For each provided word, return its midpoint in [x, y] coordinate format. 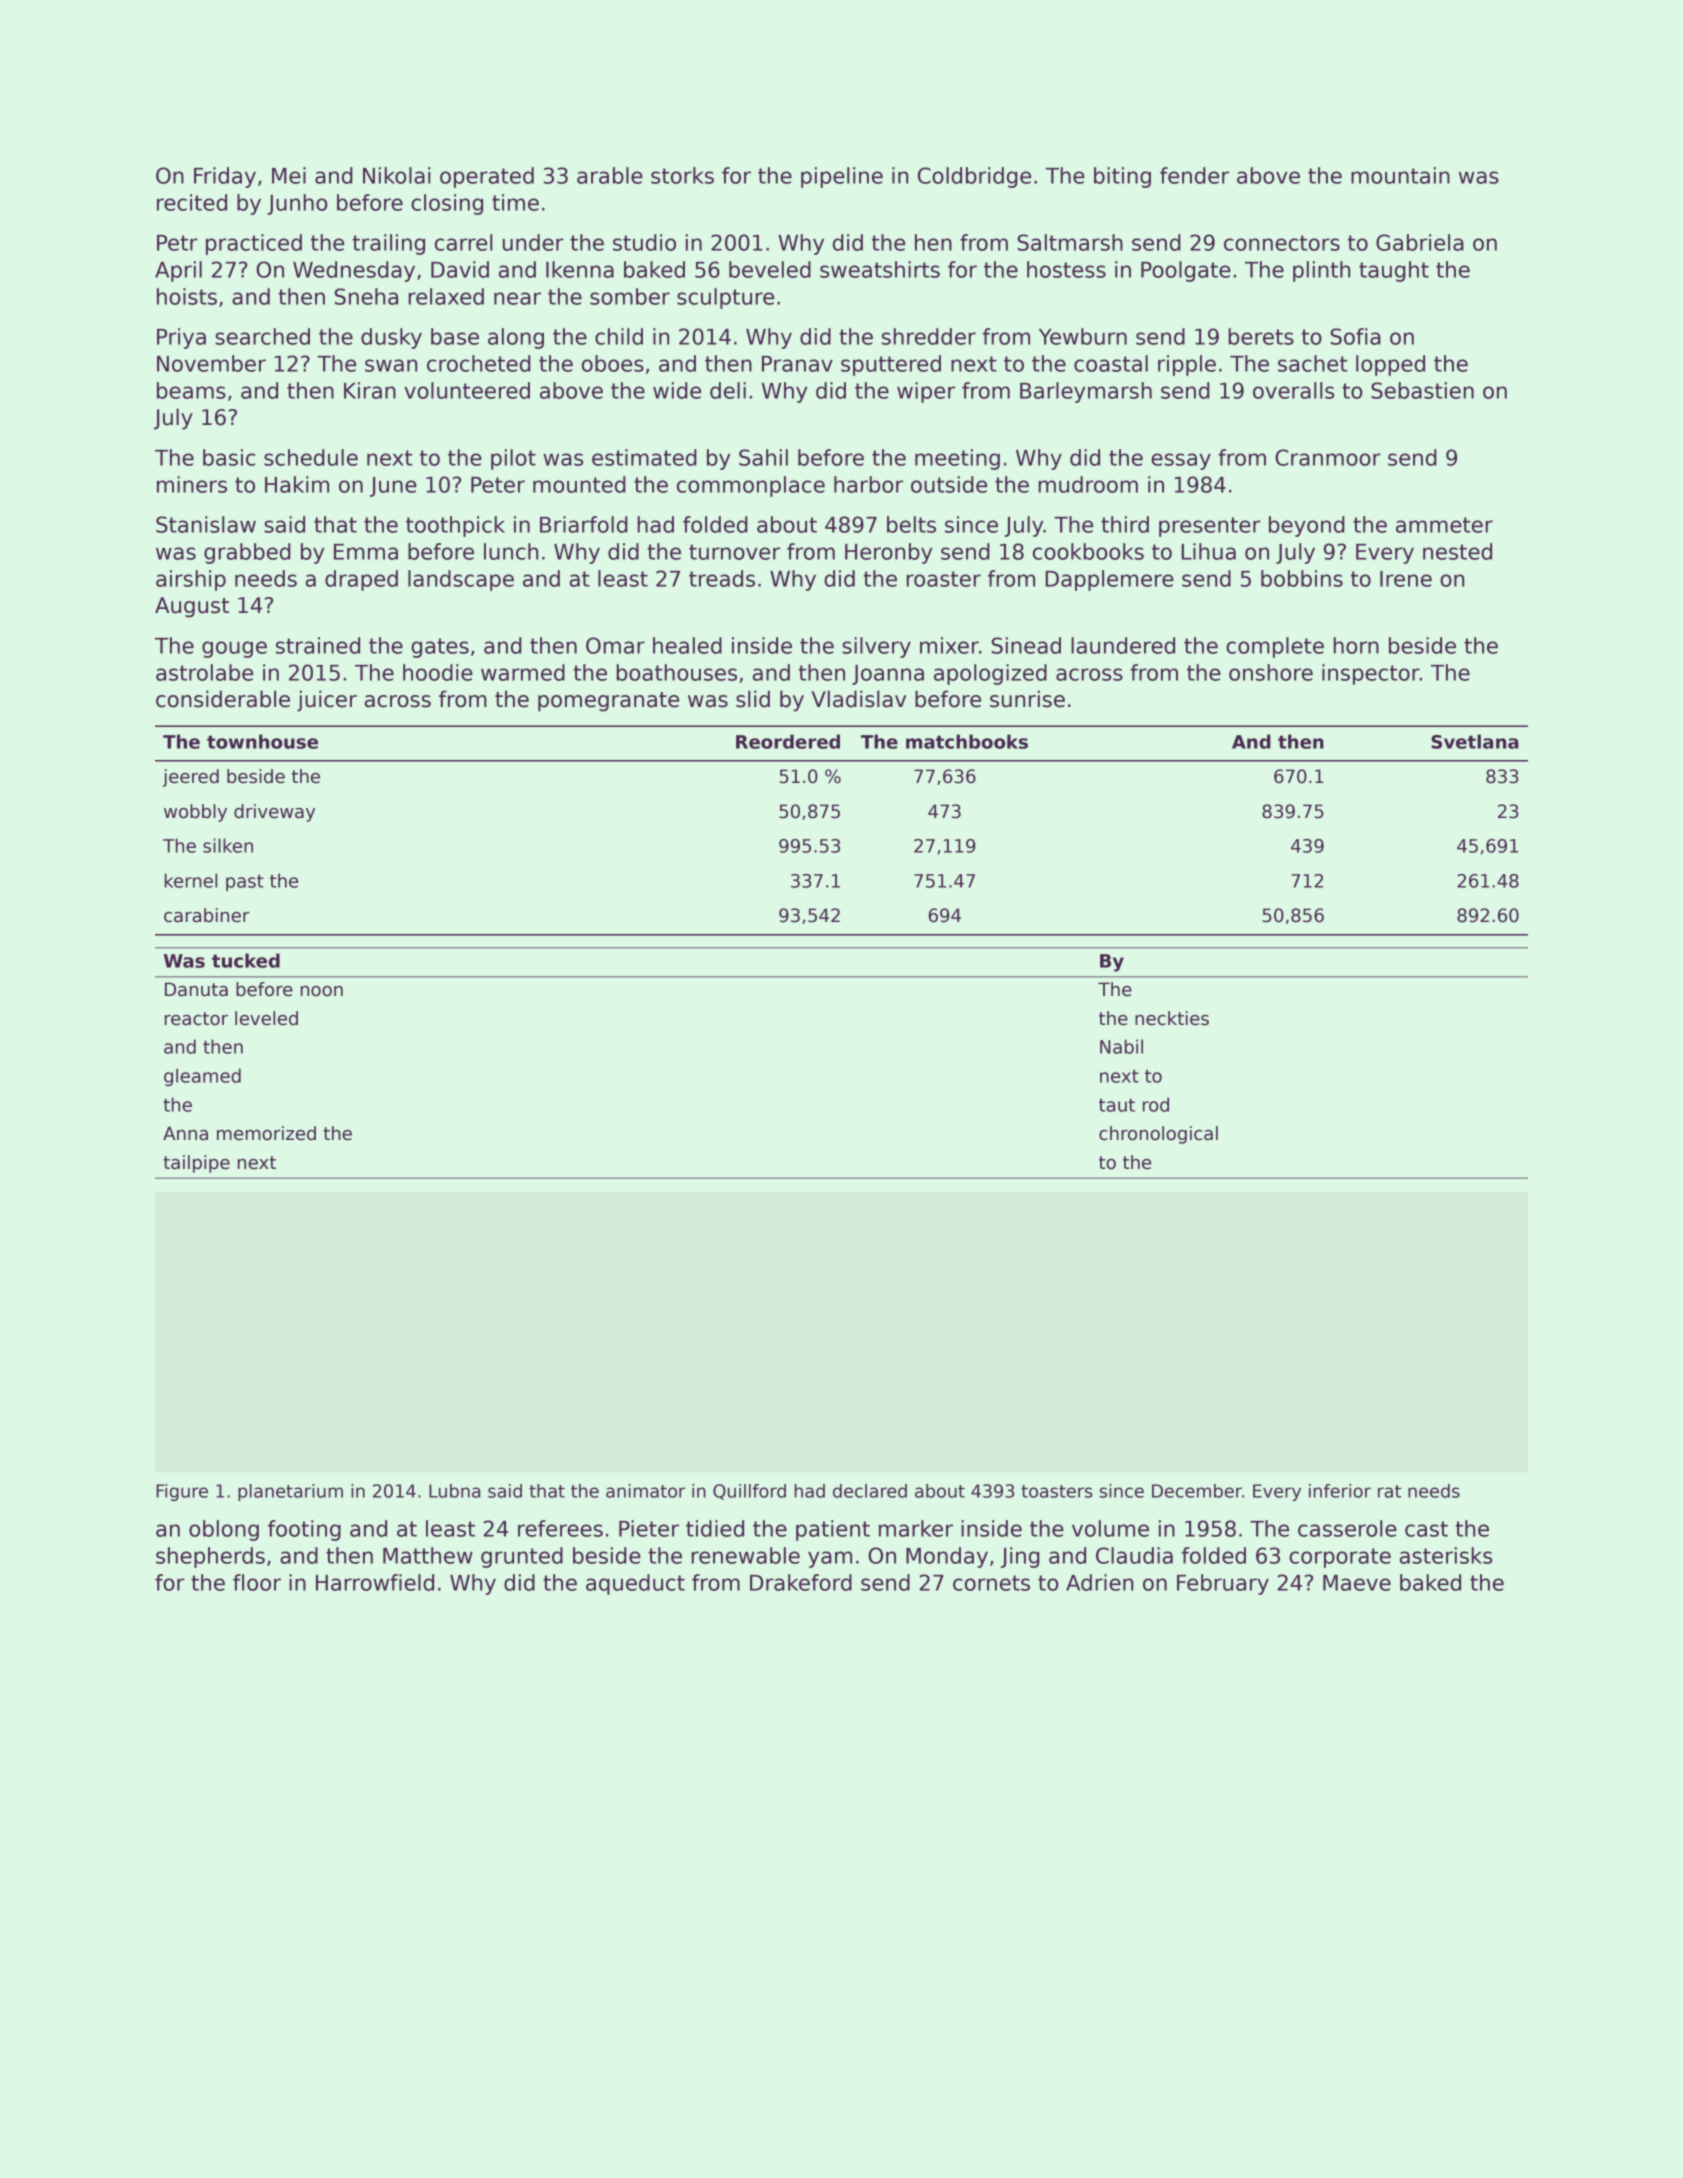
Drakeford [801, 1582]
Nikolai [397, 175]
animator [645, 1491]
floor [257, 1582]
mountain [1400, 175]
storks [682, 175]
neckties [1172, 1018]
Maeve [1357, 1583]
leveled [266, 1018]
